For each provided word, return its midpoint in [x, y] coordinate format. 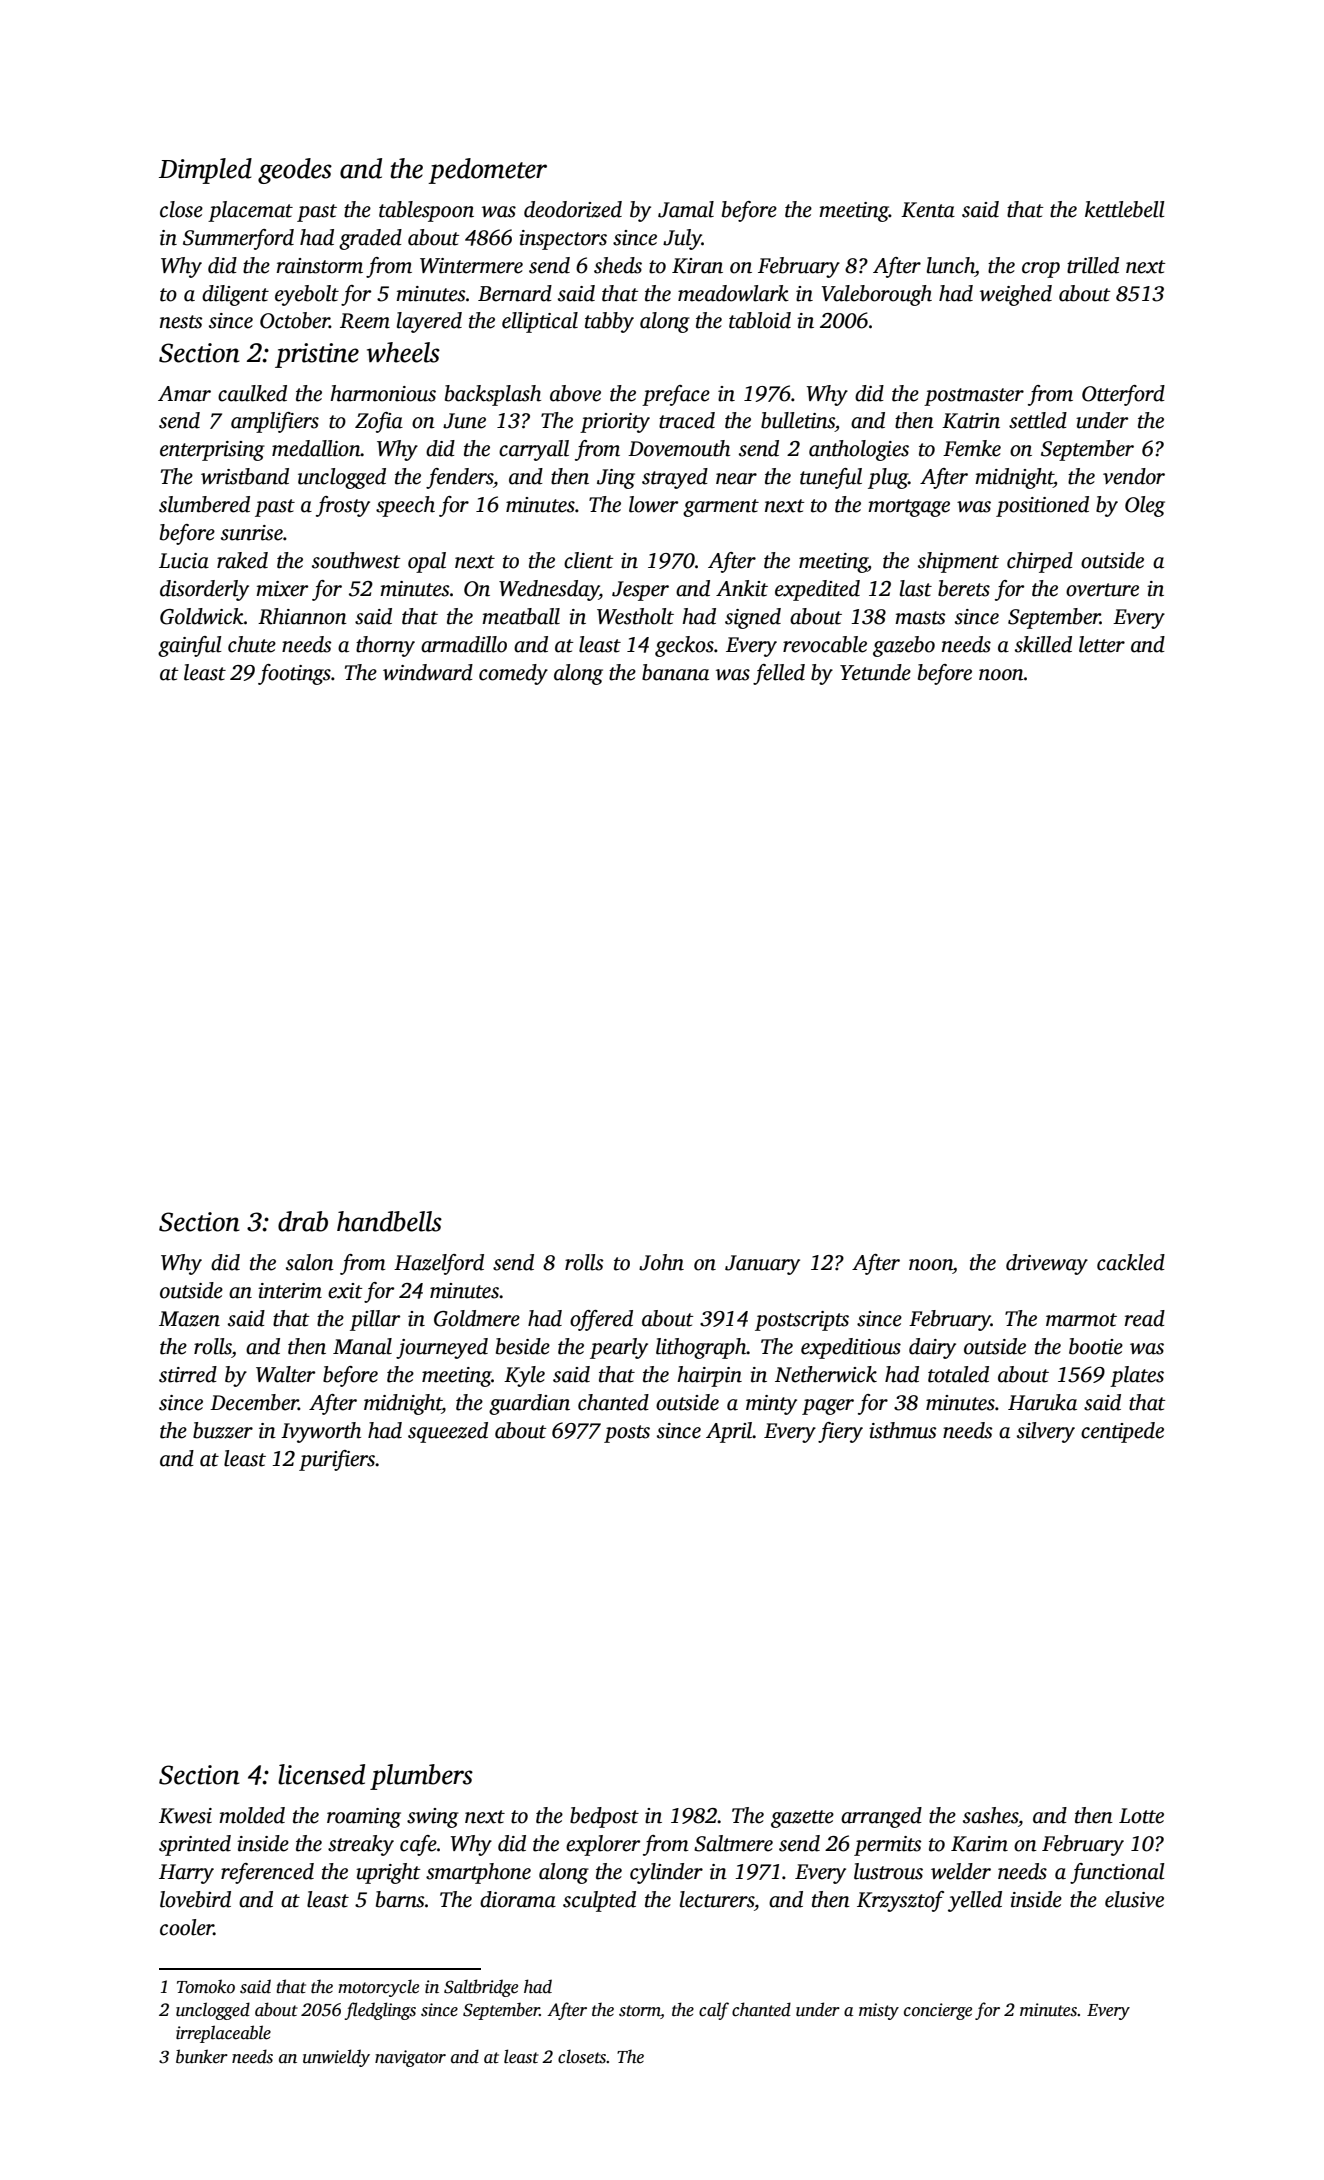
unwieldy [336, 2058]
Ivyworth [321, 1432]
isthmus [903, 1430]
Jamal [686, 209]
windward [428, 672]
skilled [1043, 644]
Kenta [928, 210]
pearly [619, 1348]
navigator [410, 2058]
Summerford [238, 239]
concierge [938, 2011]
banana [675, 672]
